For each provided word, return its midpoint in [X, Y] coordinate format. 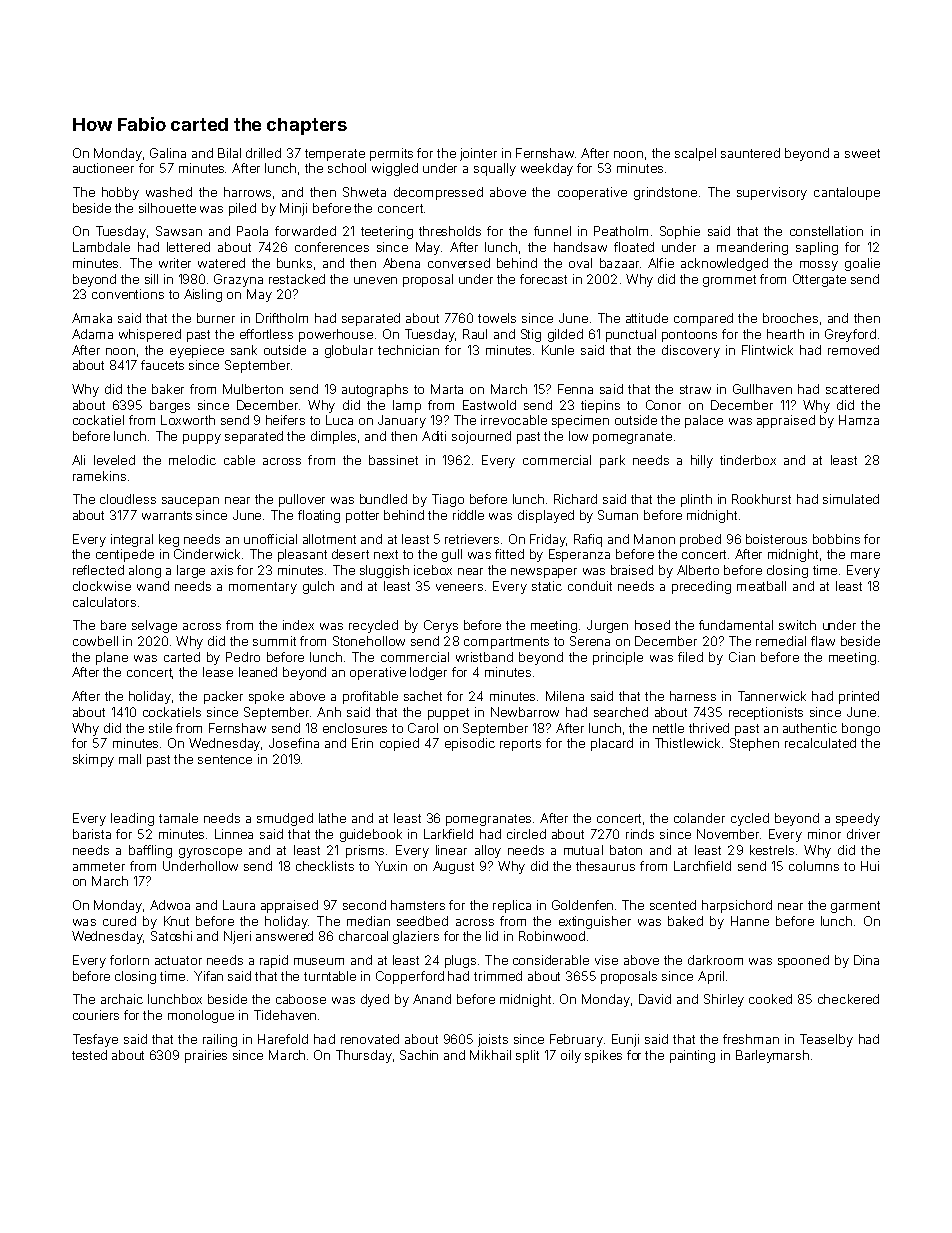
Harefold [283, 1039]
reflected [98, 570]
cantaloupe [847, 193]
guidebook [371, 835]
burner [216, 318]
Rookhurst [761, 499]
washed [169, 192]
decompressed [438, 193]
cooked [770, 999]
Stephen [754, 744]
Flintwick [767, 350]
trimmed [498, 976]
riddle [468, 515]
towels [497, 318]
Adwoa [170, 905]
